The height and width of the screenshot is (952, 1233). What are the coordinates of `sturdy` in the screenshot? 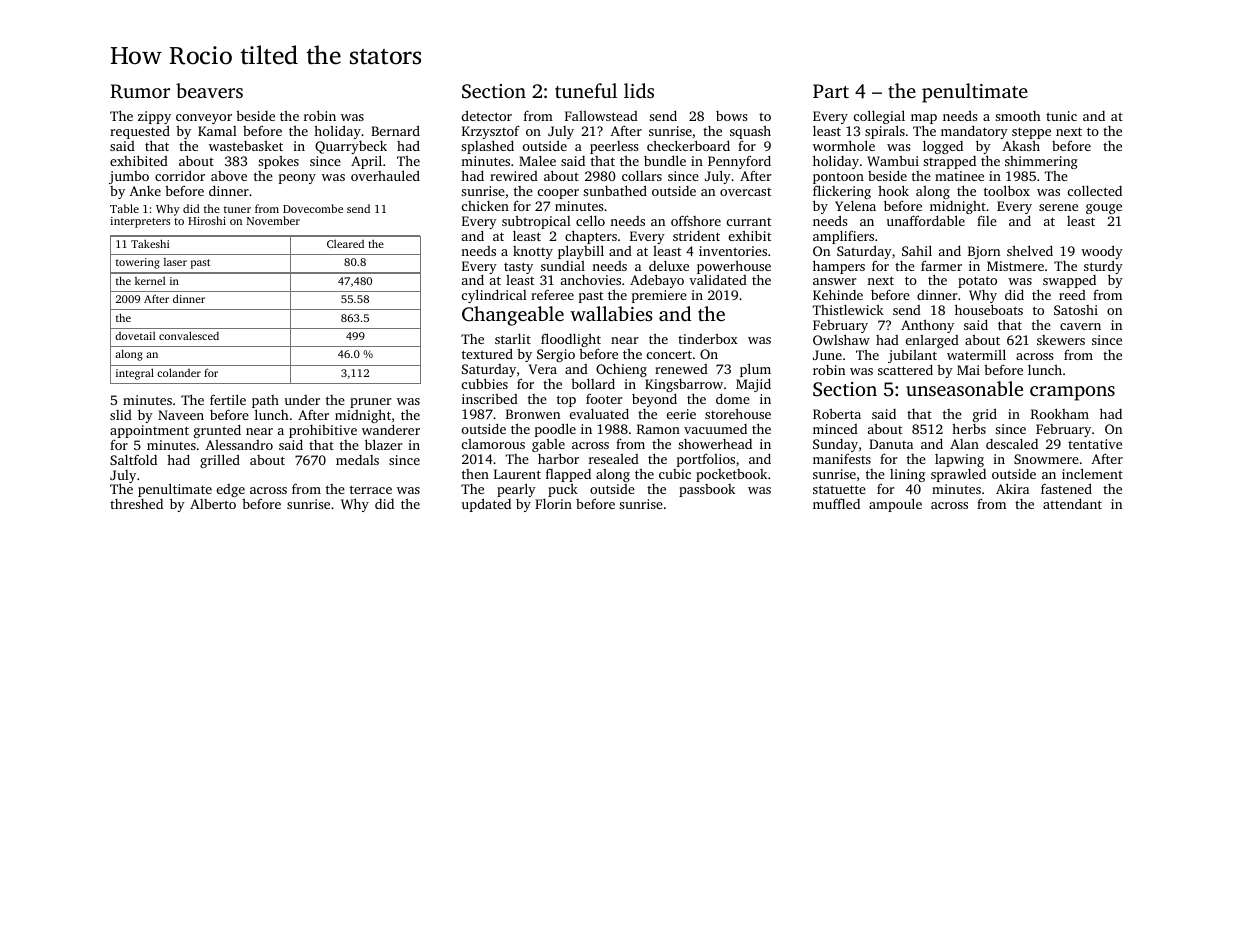 It's located at (1103, 267).
